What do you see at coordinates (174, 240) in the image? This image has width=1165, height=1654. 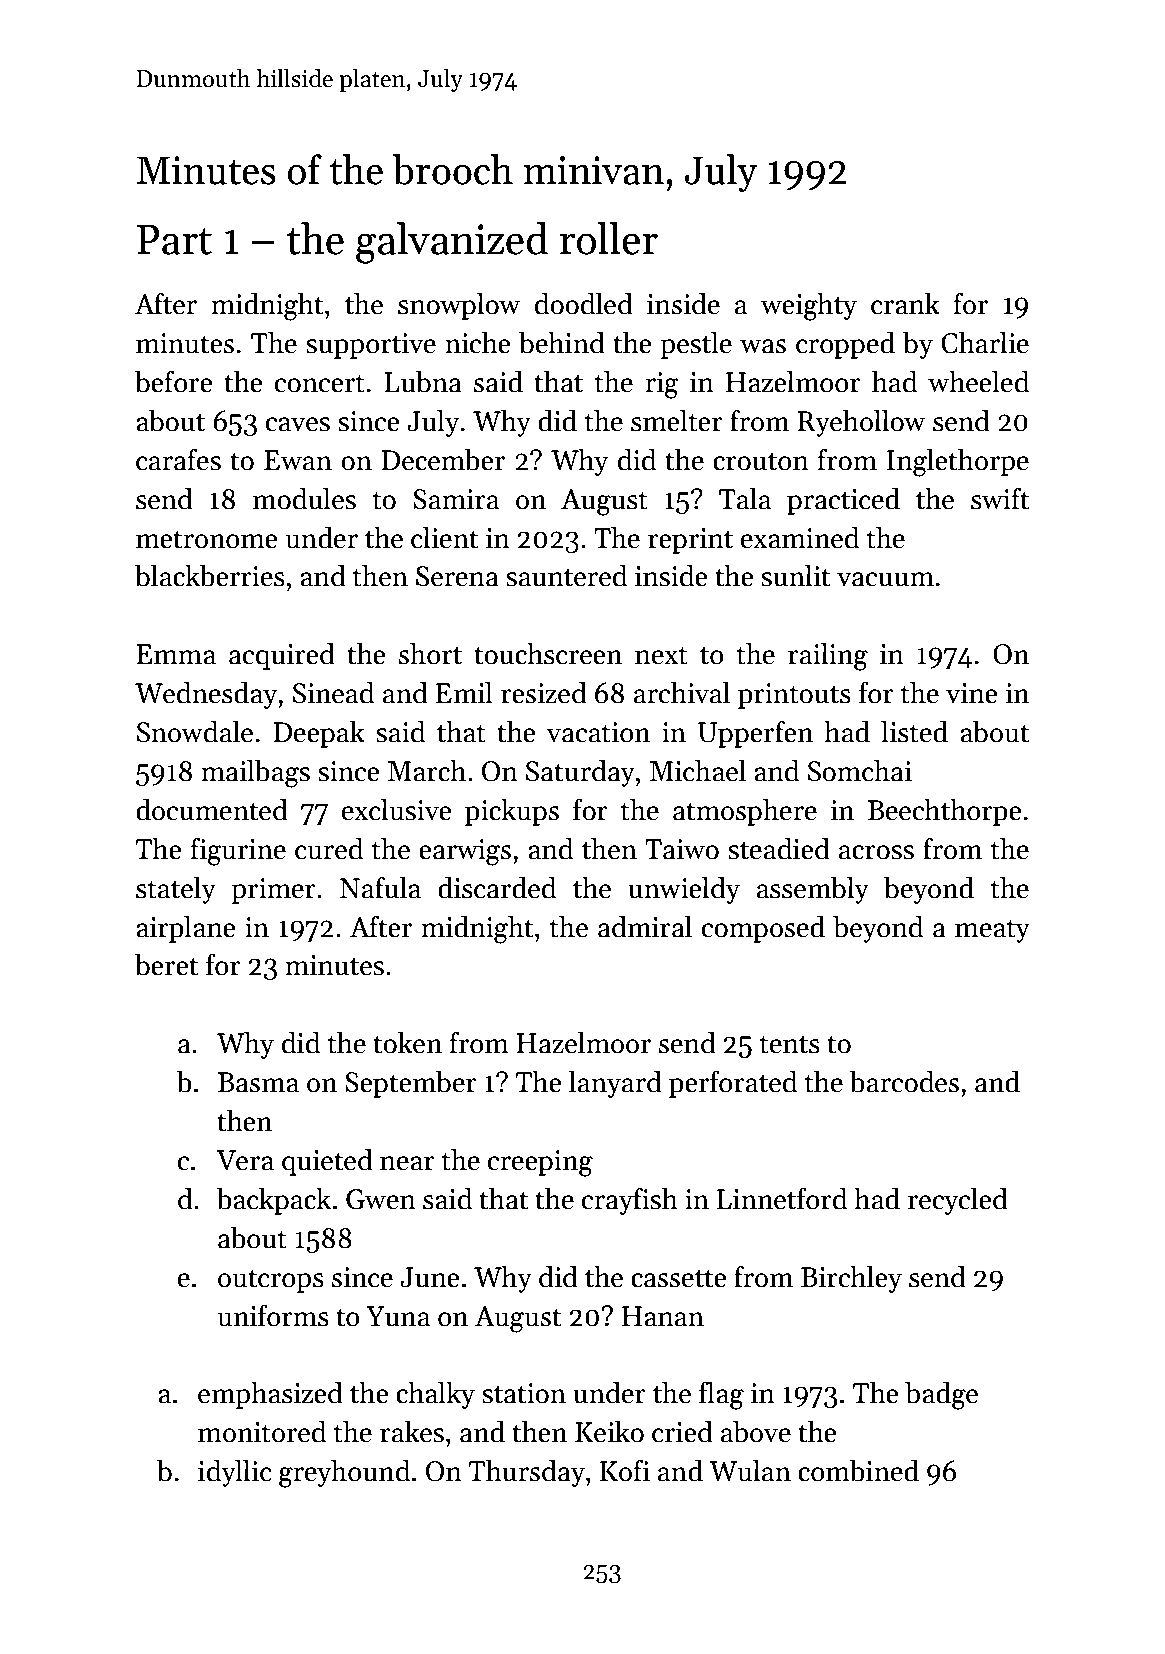 I see `Part` at bounding box center [174, 240].
